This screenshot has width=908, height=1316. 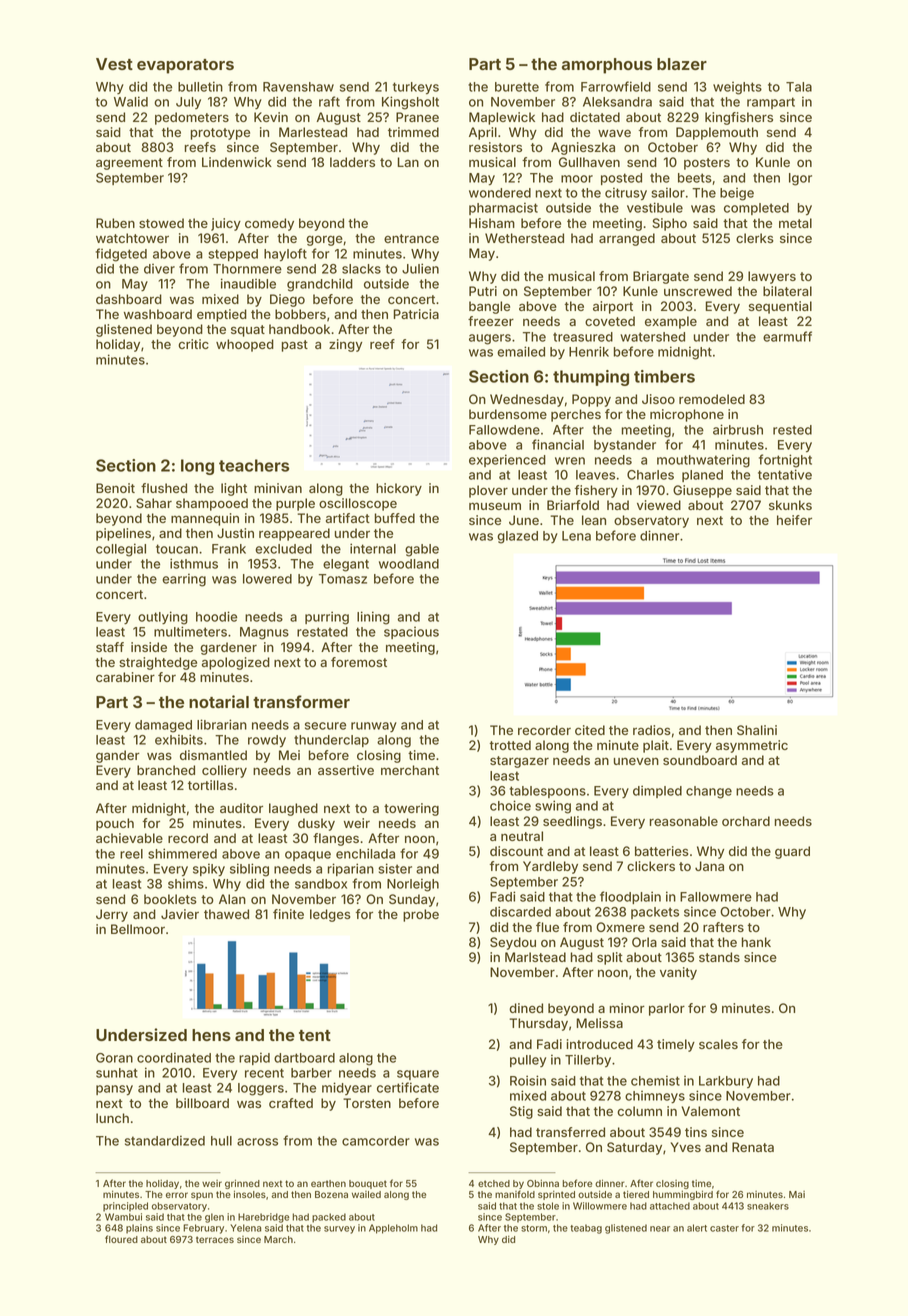 I want to click on Appleholm, so click(x=393, y=1229).
